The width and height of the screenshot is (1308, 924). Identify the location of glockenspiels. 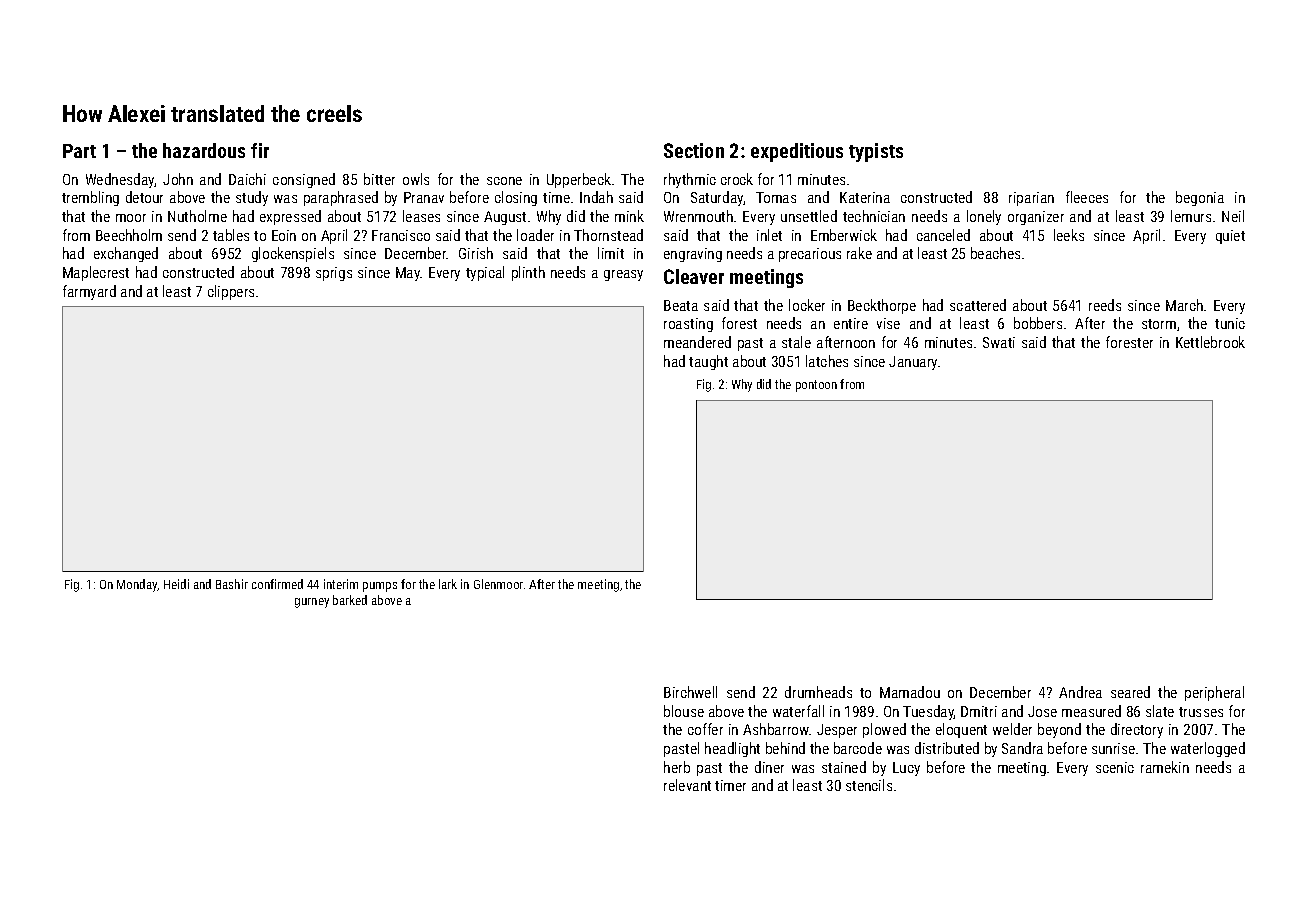
(293, 254).
